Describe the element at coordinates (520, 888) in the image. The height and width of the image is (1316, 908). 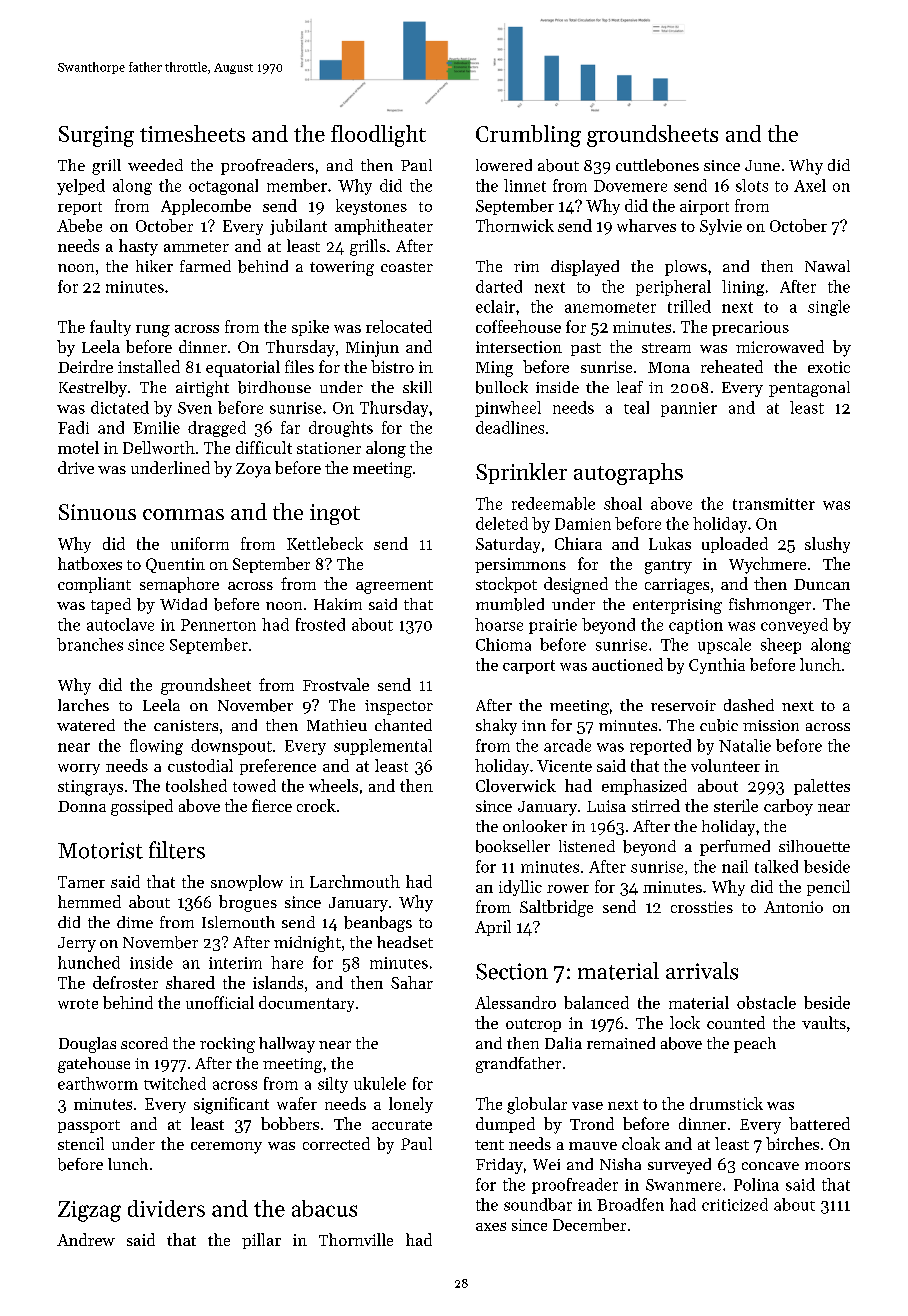
I see `idyllic` at that location.
